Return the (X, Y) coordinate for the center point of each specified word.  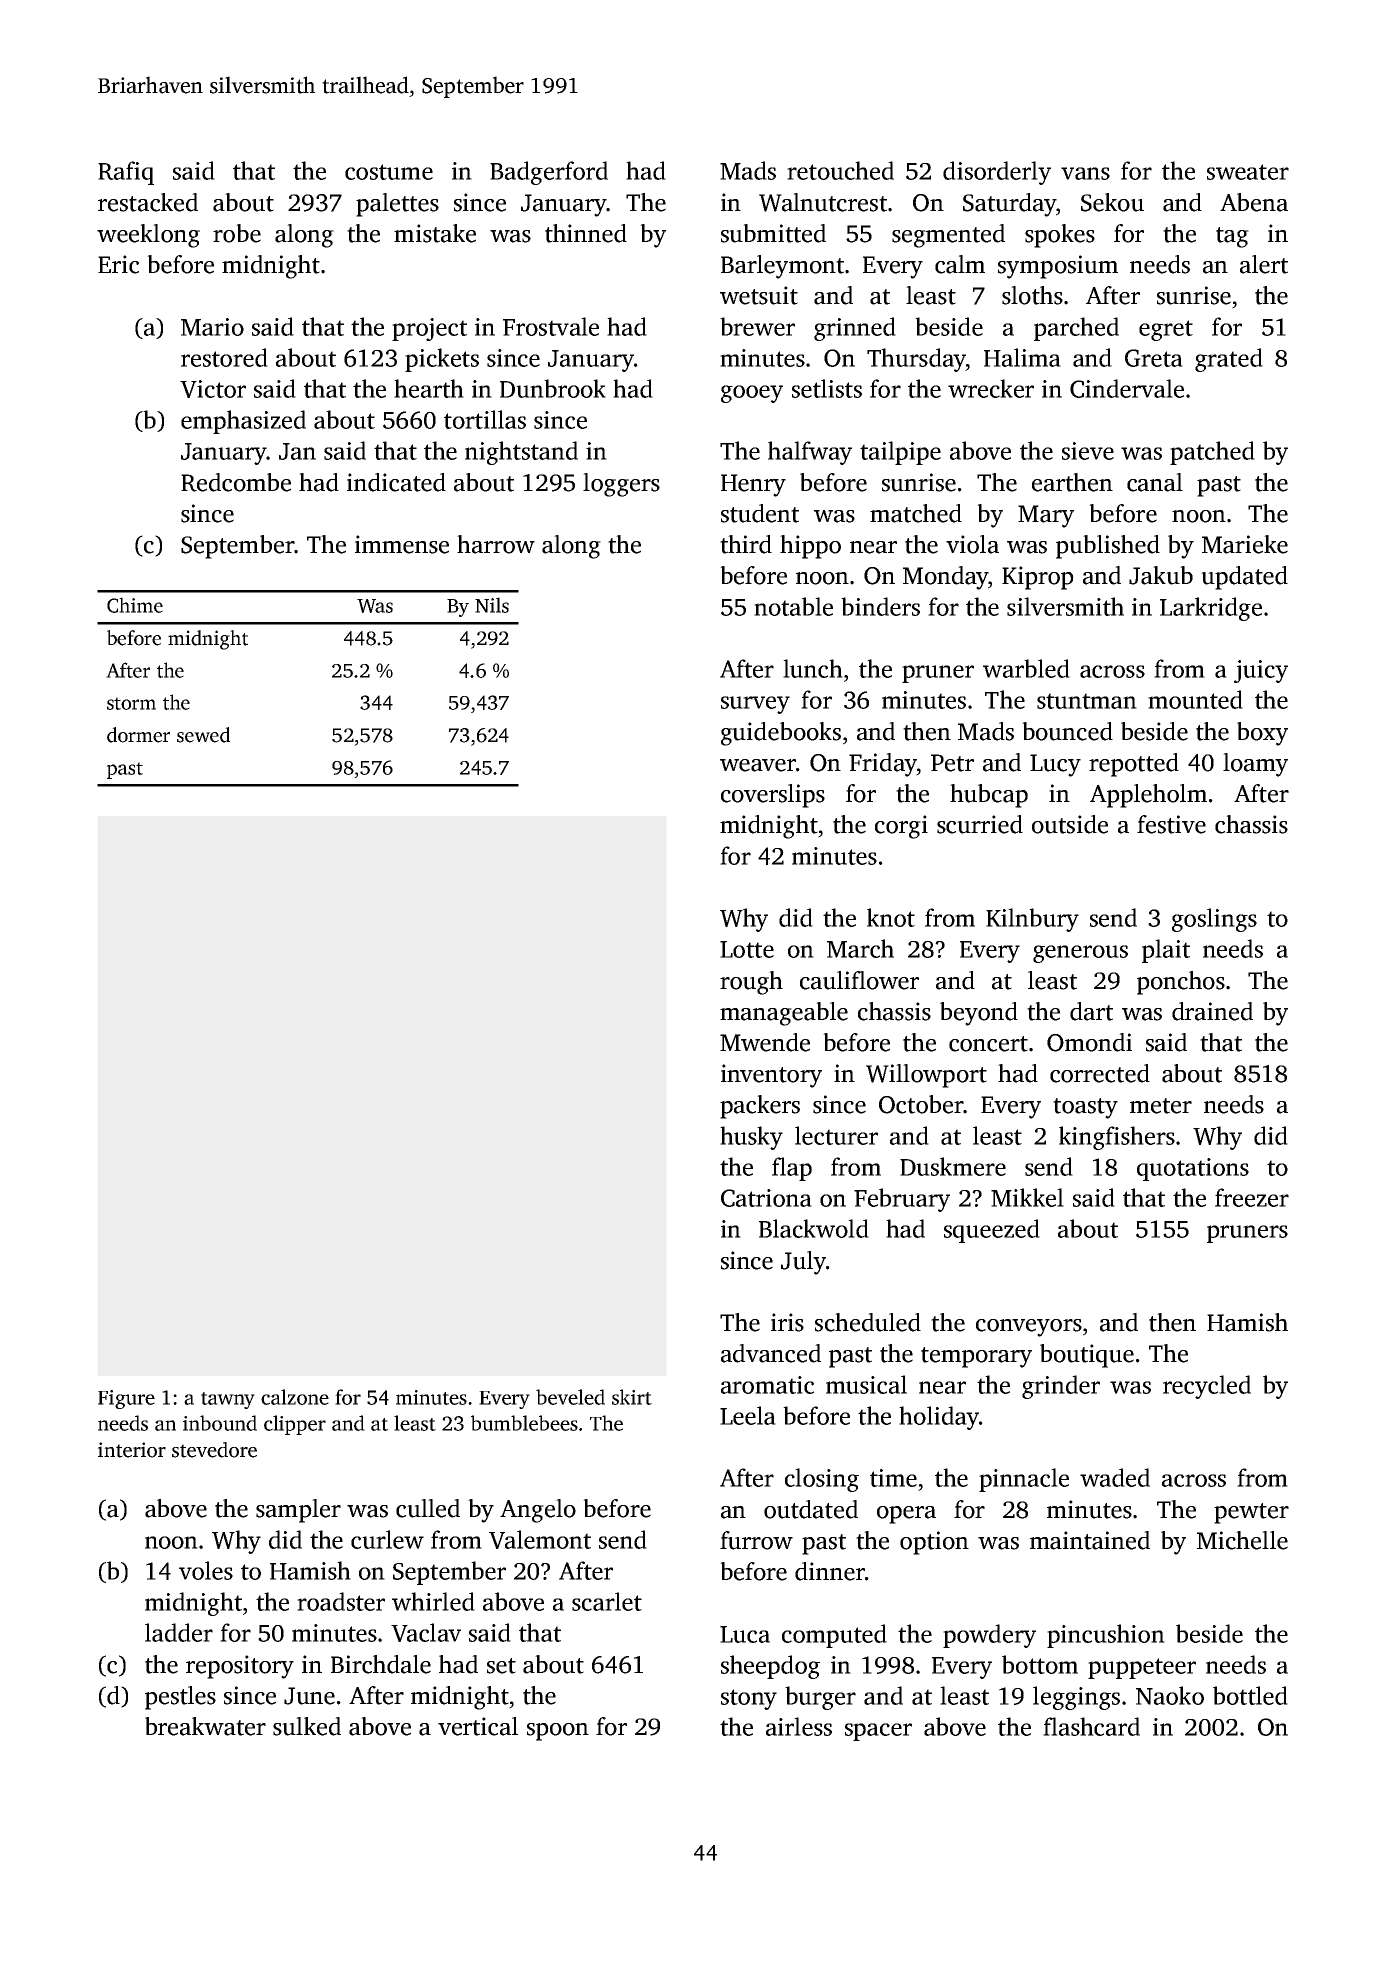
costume (389, 172)
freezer (1252, 1197)
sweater (1248, 172)
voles (206, 1570)
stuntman (1087, 701)
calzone (295, 1397)
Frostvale (551, 326)
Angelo (538, 1511)
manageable (784, 1014)
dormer (138, 735)
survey (755, 705)
